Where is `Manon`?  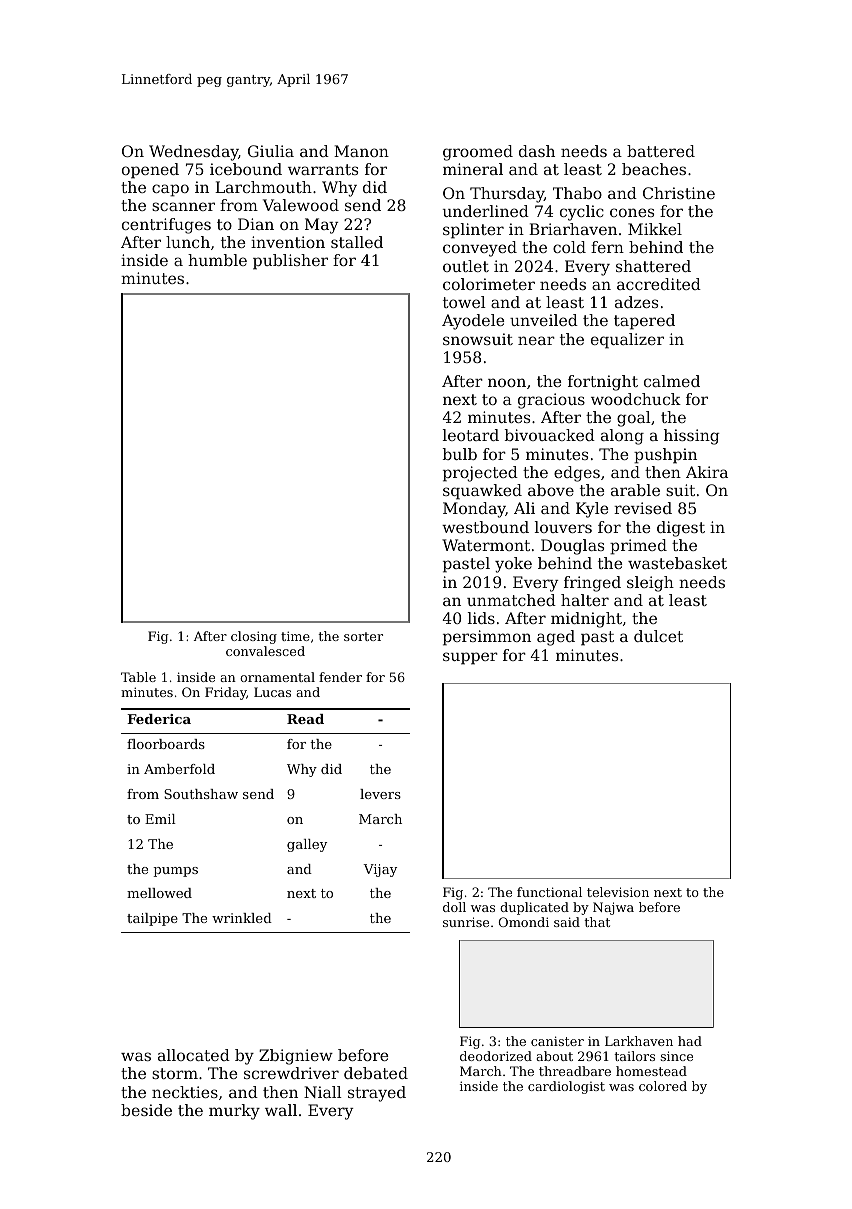
Manon is located at coordinates (361, 151).
